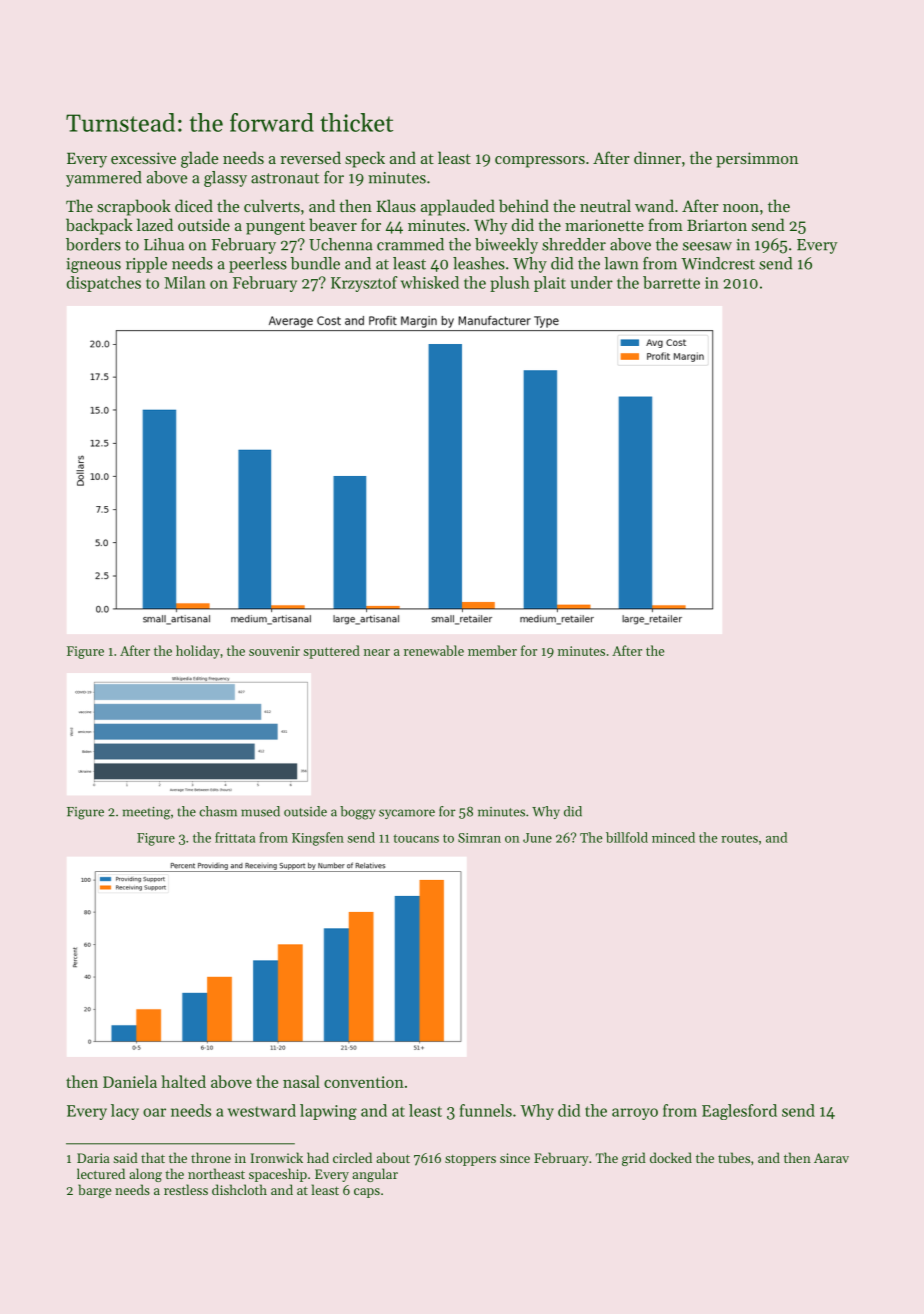 This screenshot has height=1314, width=924. I want to click on restless, so click(186, 1189).
